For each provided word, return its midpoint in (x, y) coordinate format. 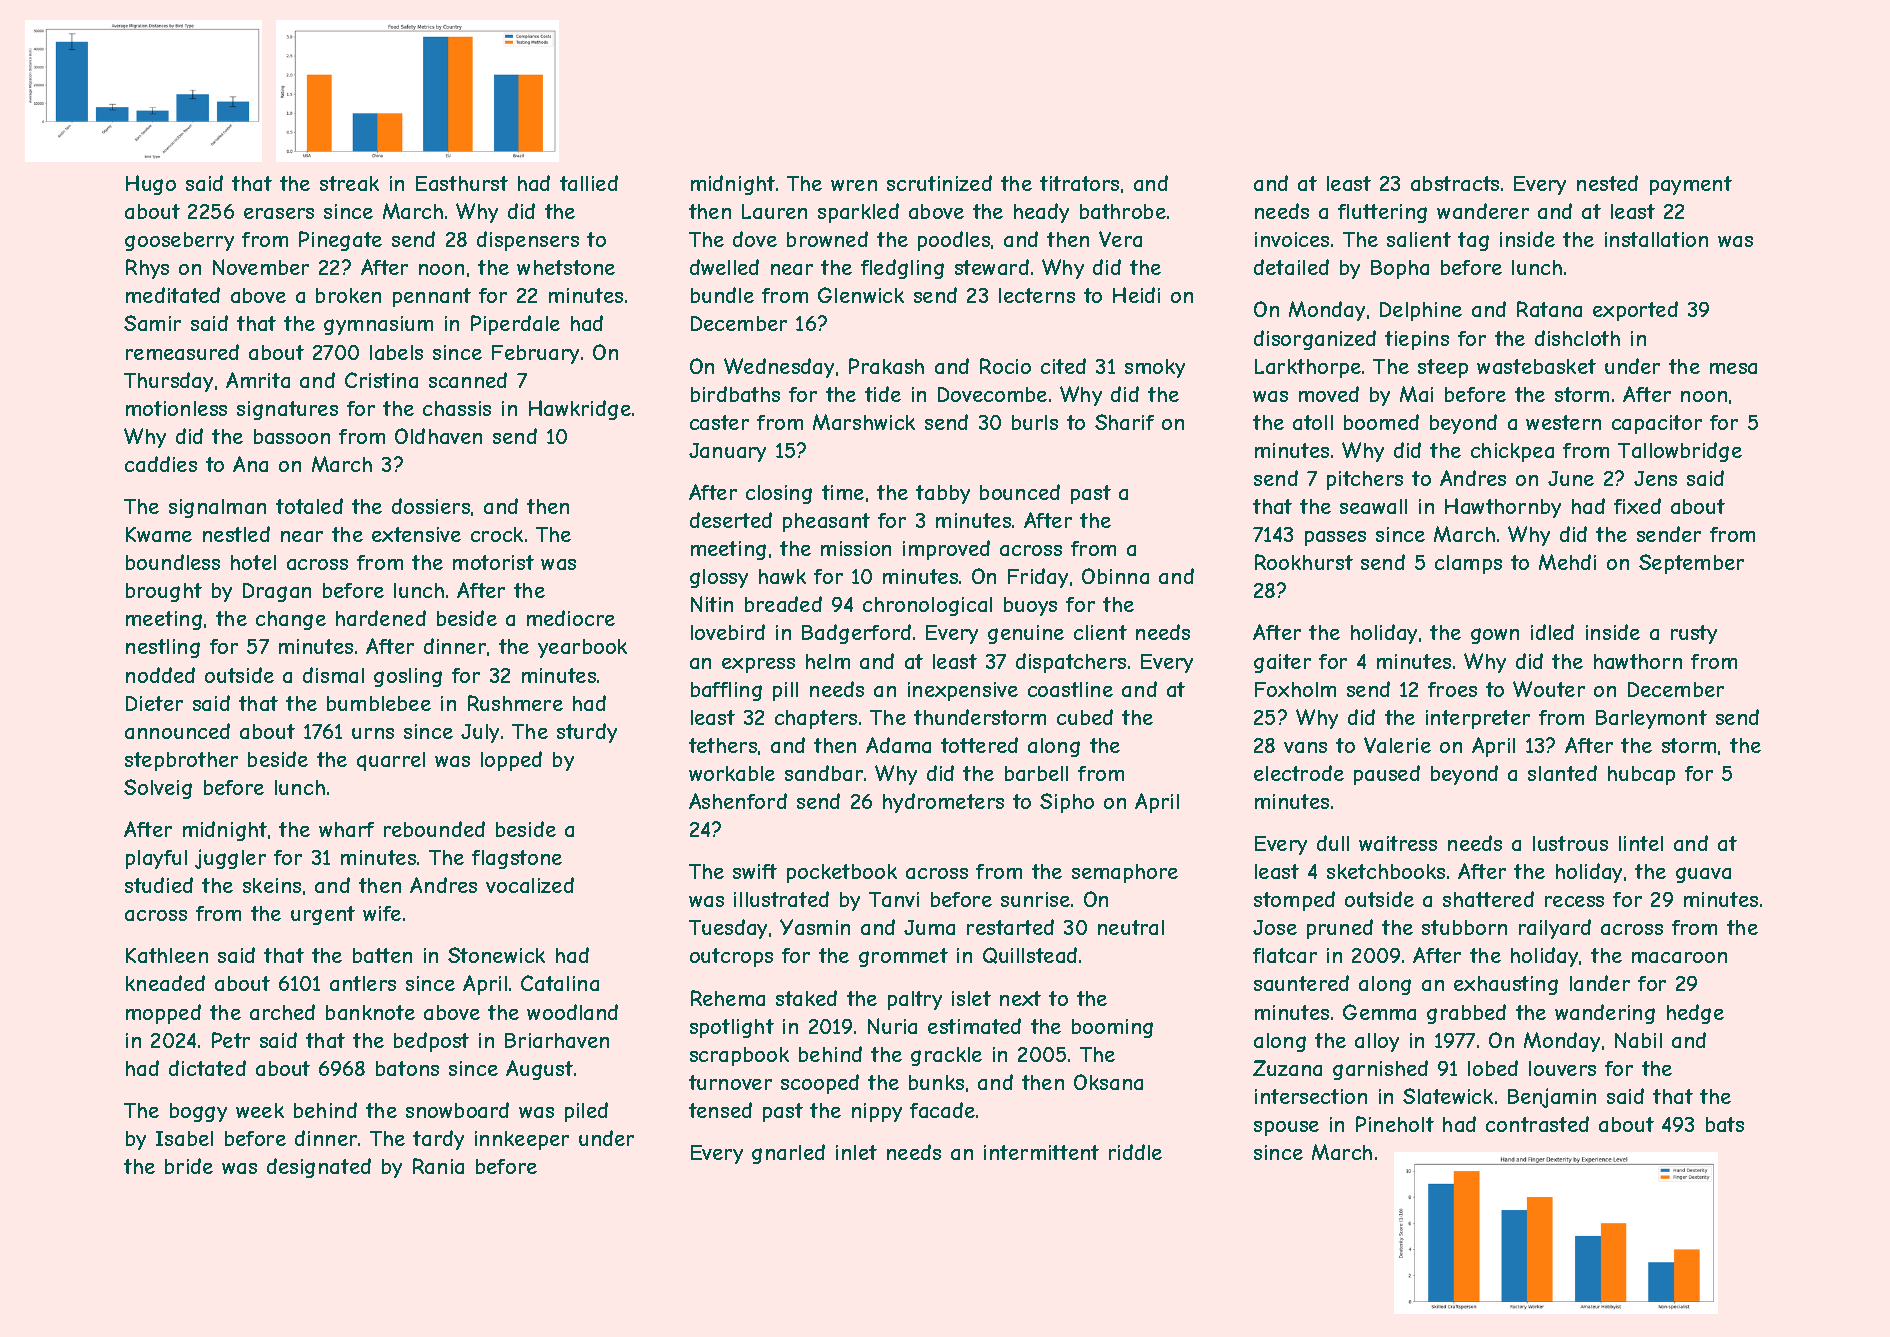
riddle (1135, 1152)
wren (854, 185)
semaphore (1125, 873)
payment (1691, 185)
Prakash (886, 366)
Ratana (1549, 309)
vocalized (530, 885)
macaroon (1679, 957)
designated (319, 1168)
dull (1333, 843)
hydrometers (943, 803)
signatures (287, 410)
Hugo (151, 185)
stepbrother (181, 761)
